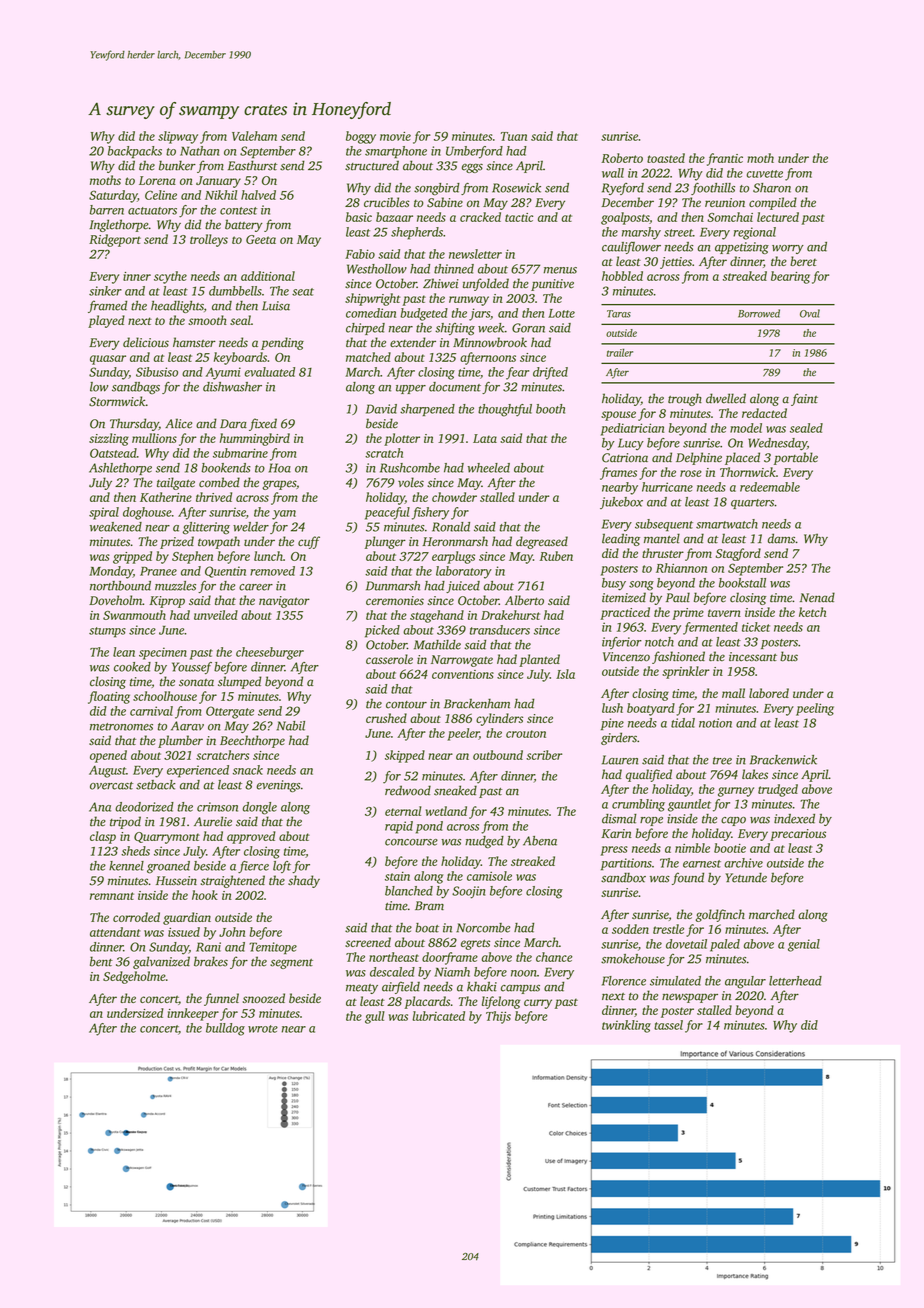 The height and width of the screenshot is (1308, 924). I want to click on wrote, so click(263, 1029).
